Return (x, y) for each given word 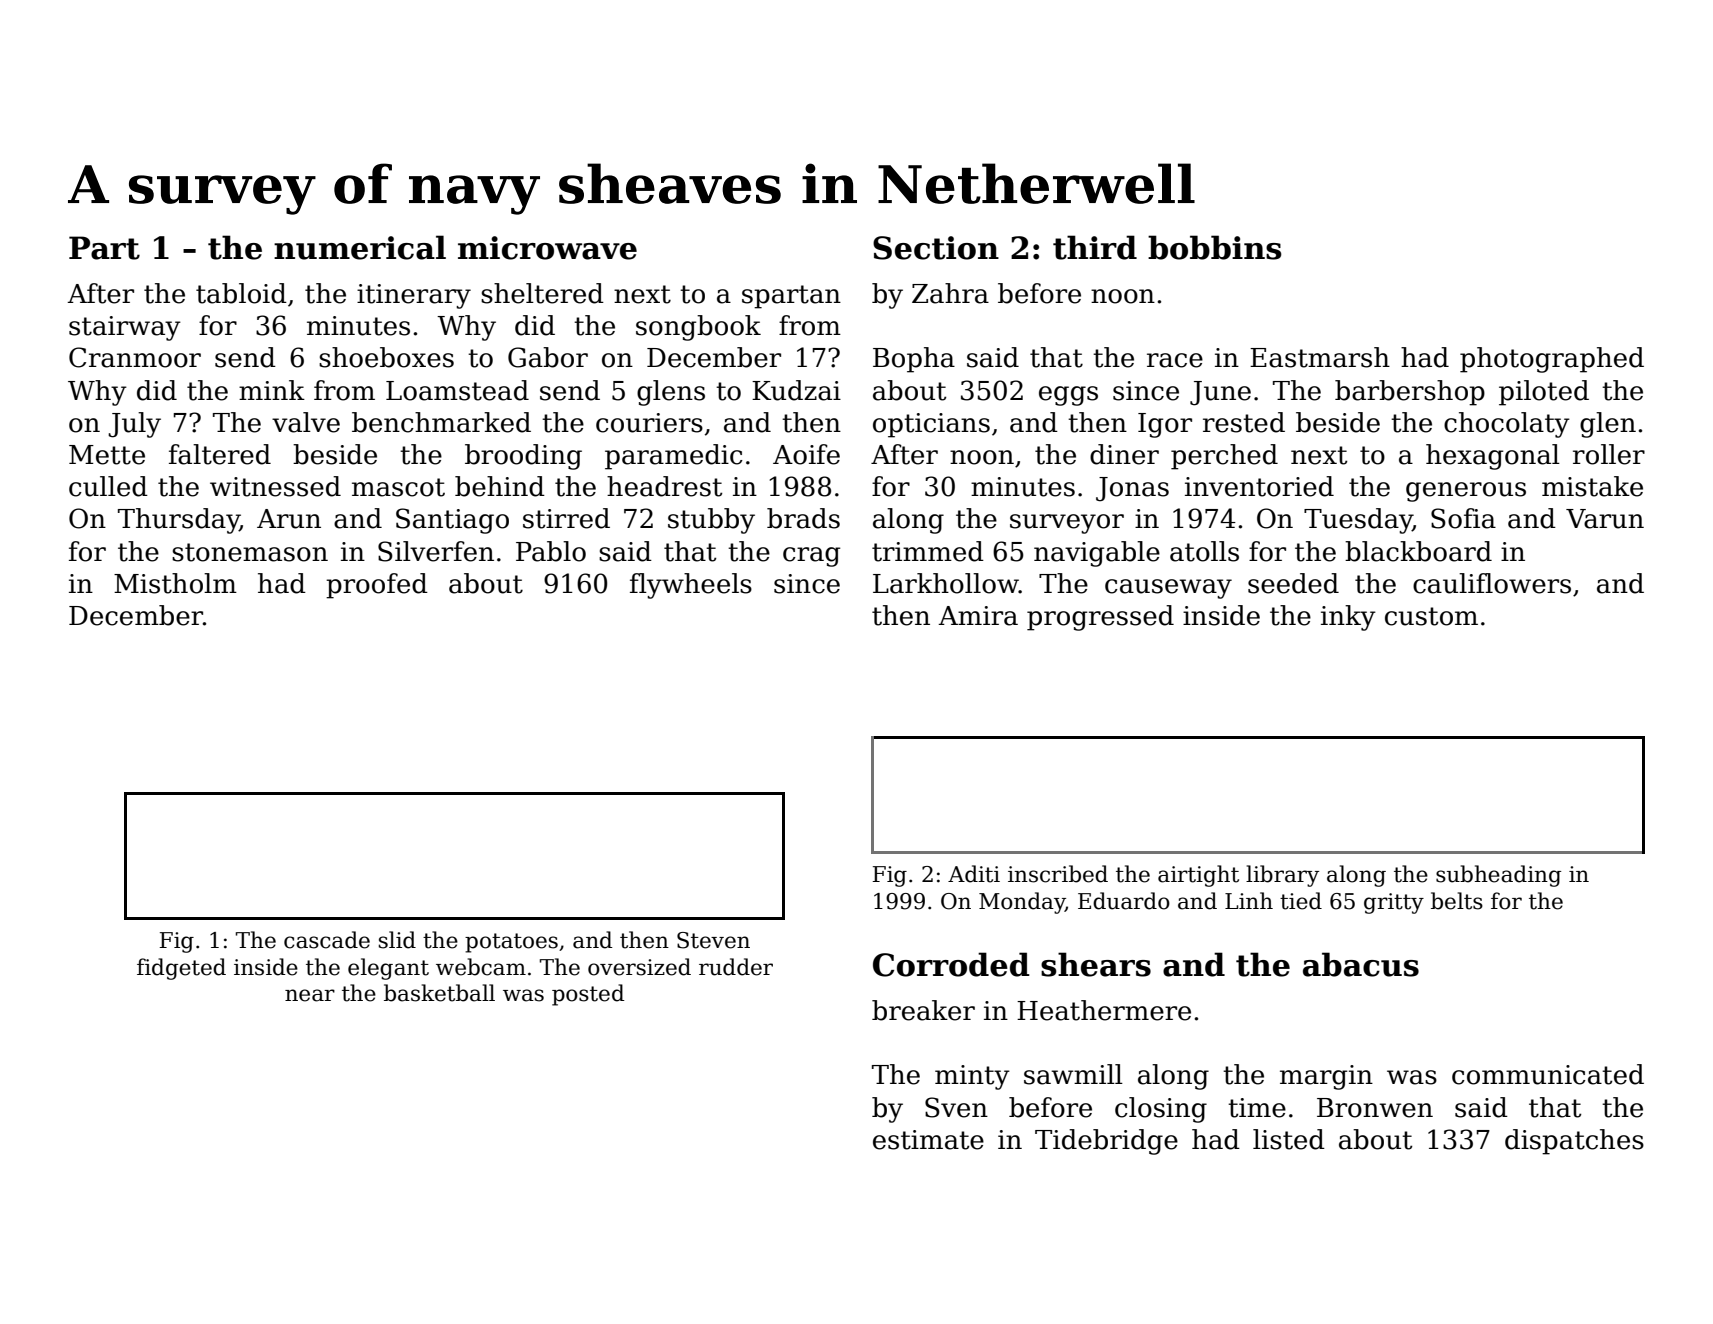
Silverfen (436, 551)
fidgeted (181, 969)
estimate (928, 1140)
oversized (639, 967)
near (310, 995)
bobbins (1215, 247)
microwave (547, 248)
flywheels (691, 586)
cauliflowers (1492, 583)
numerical (360, 247)
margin (1326, 1077)
